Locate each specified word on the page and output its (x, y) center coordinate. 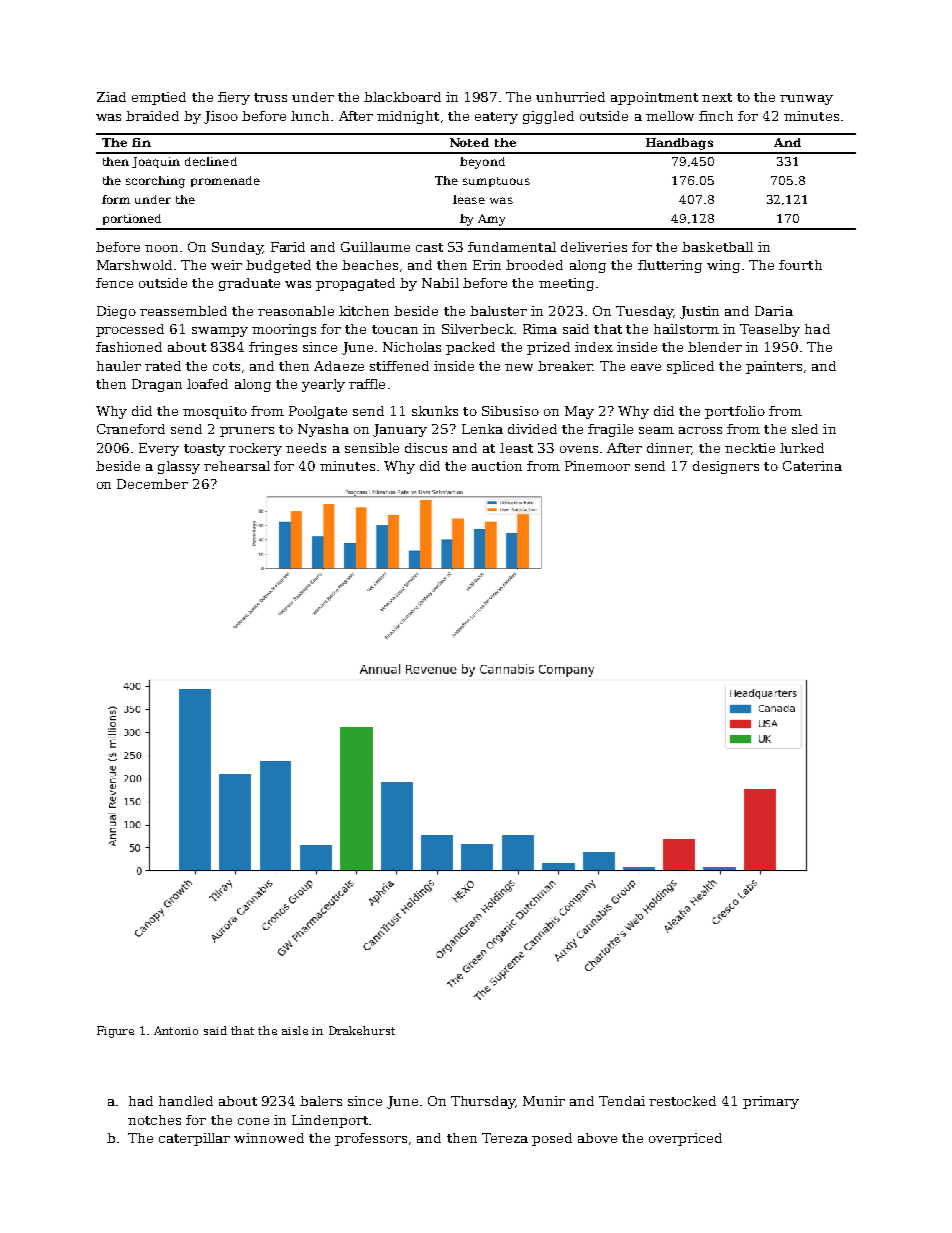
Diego (116, 312)
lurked (802, 448)
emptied (159, 98)
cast (429, 247)
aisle (295, 1030)
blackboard (402, 97)
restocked (682, 1101)
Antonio (176, 1030)
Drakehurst (362, 1030)
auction (497, 466)
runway (806, 100)
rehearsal (237, 466)
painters (774, 367)
